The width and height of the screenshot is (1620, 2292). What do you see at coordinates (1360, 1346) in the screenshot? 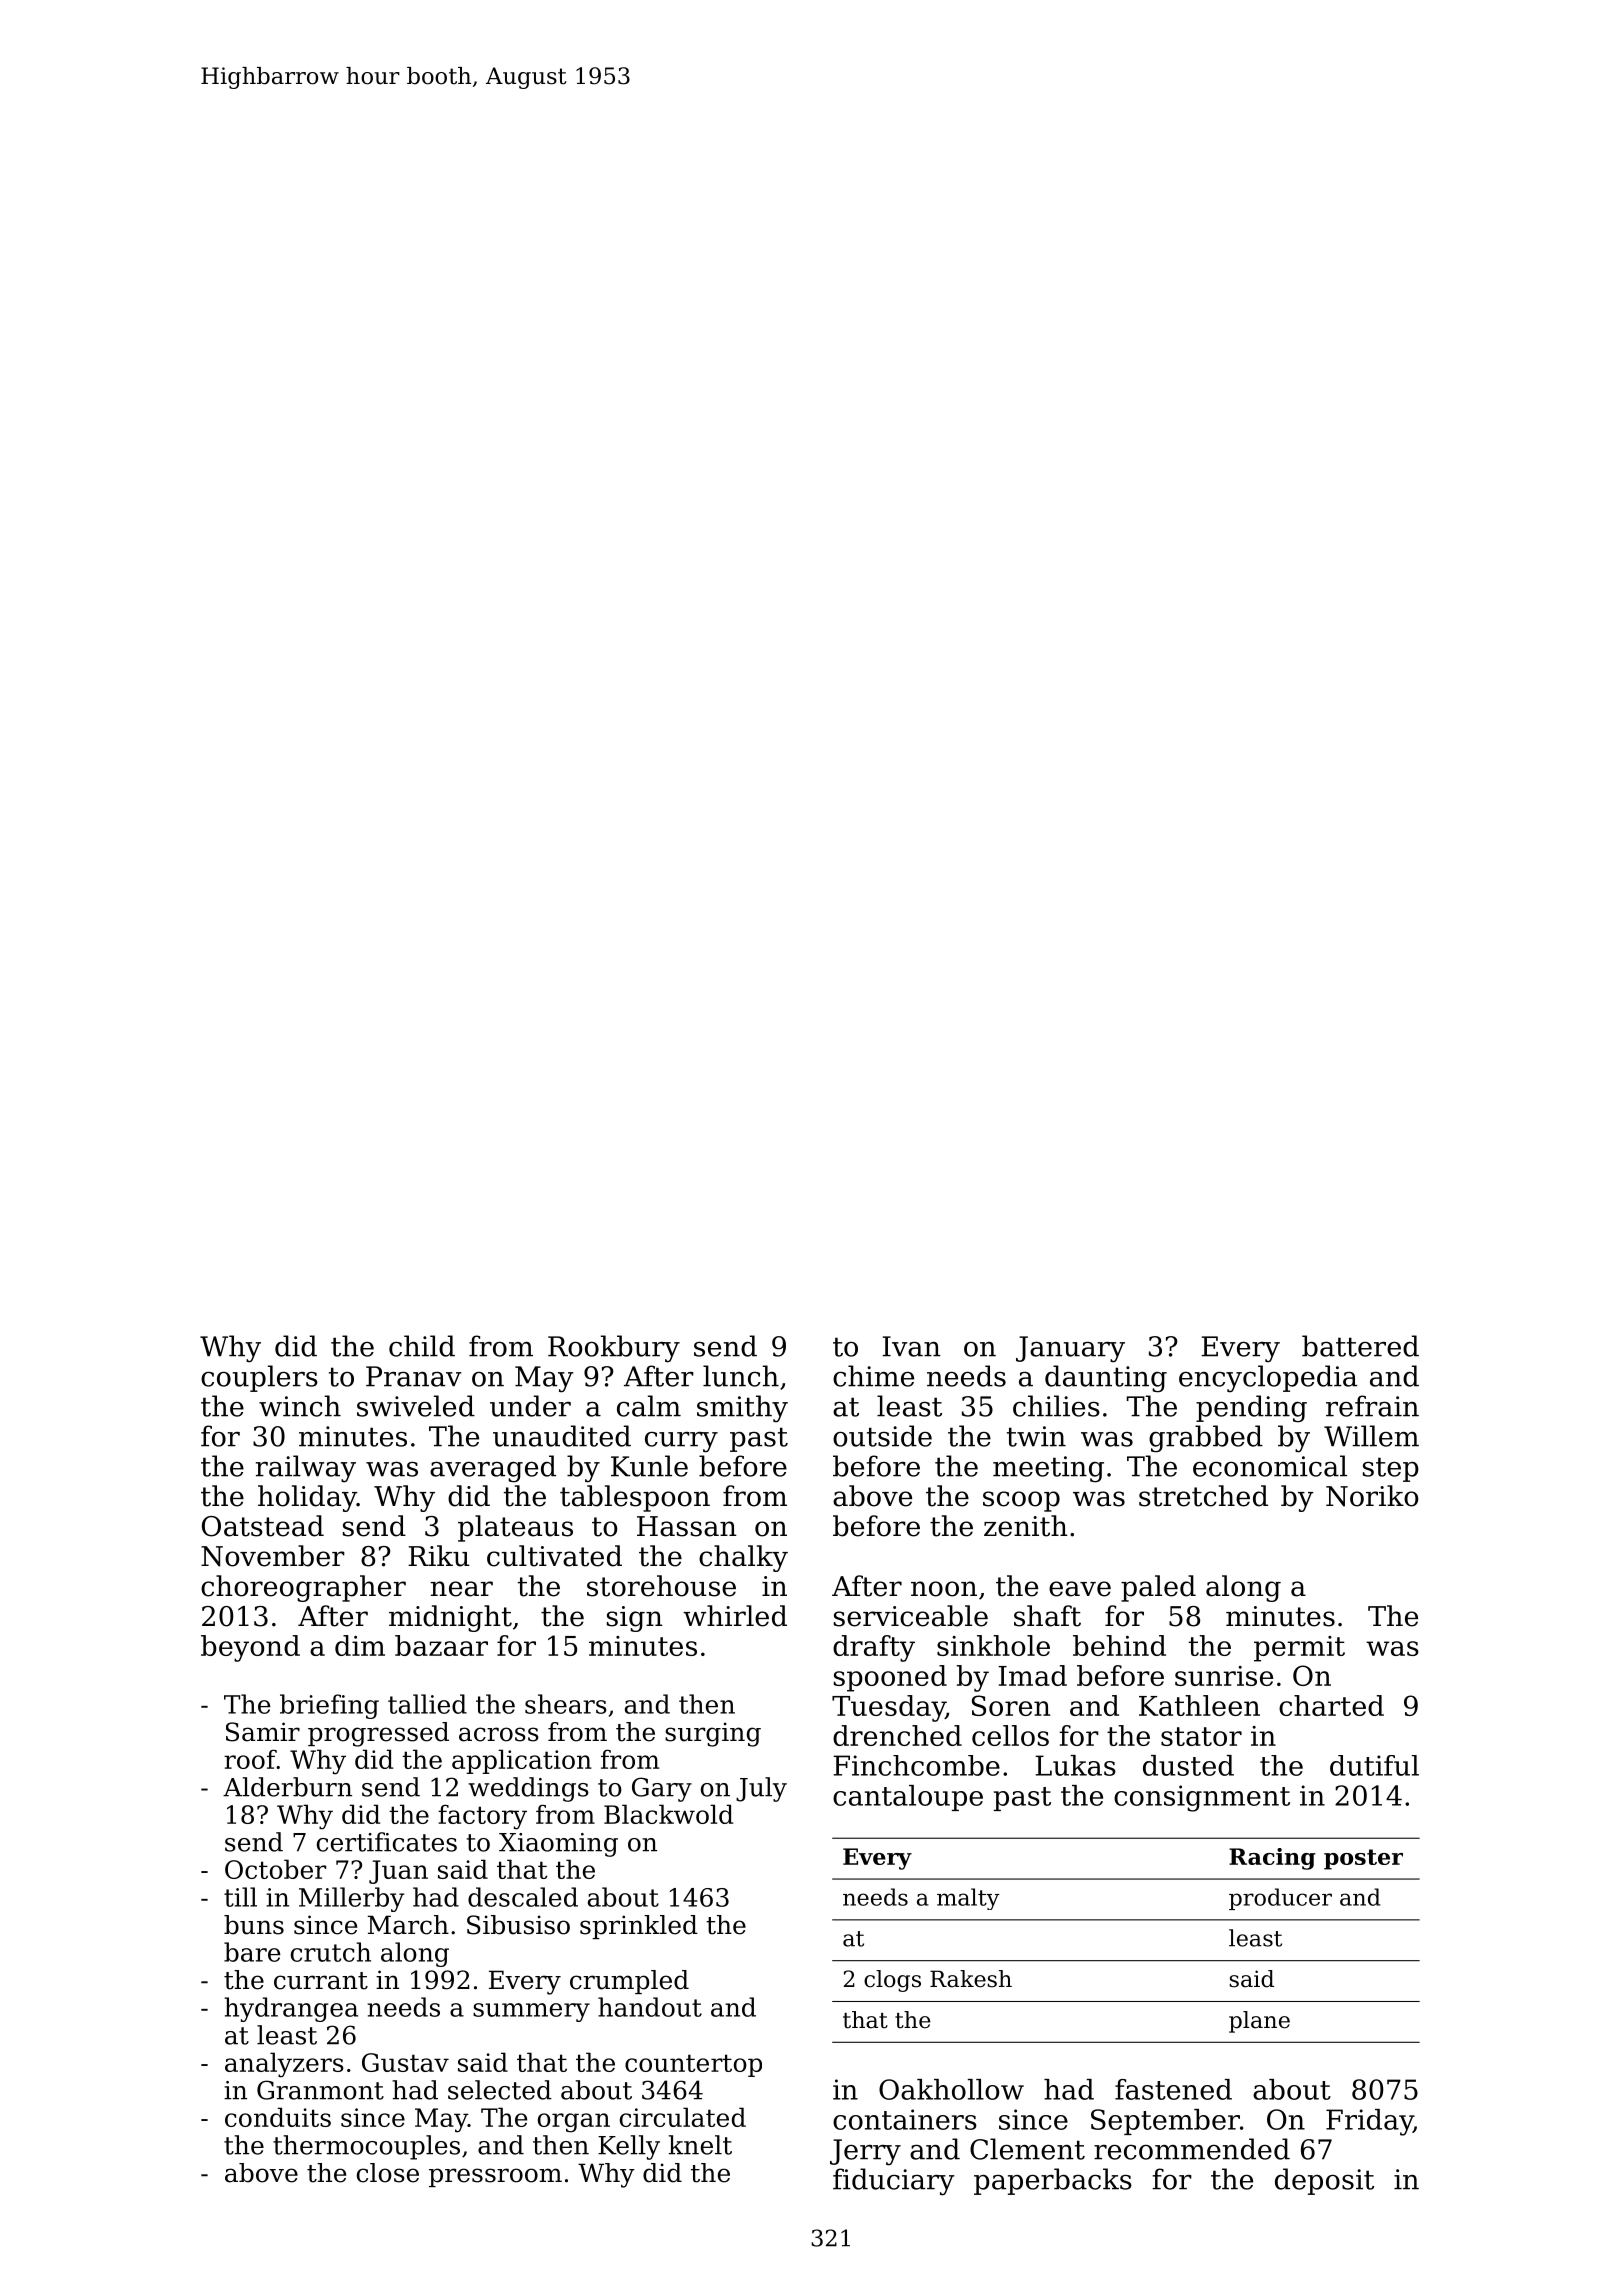
I see `battered` at bounding box center [1360, 1346].
